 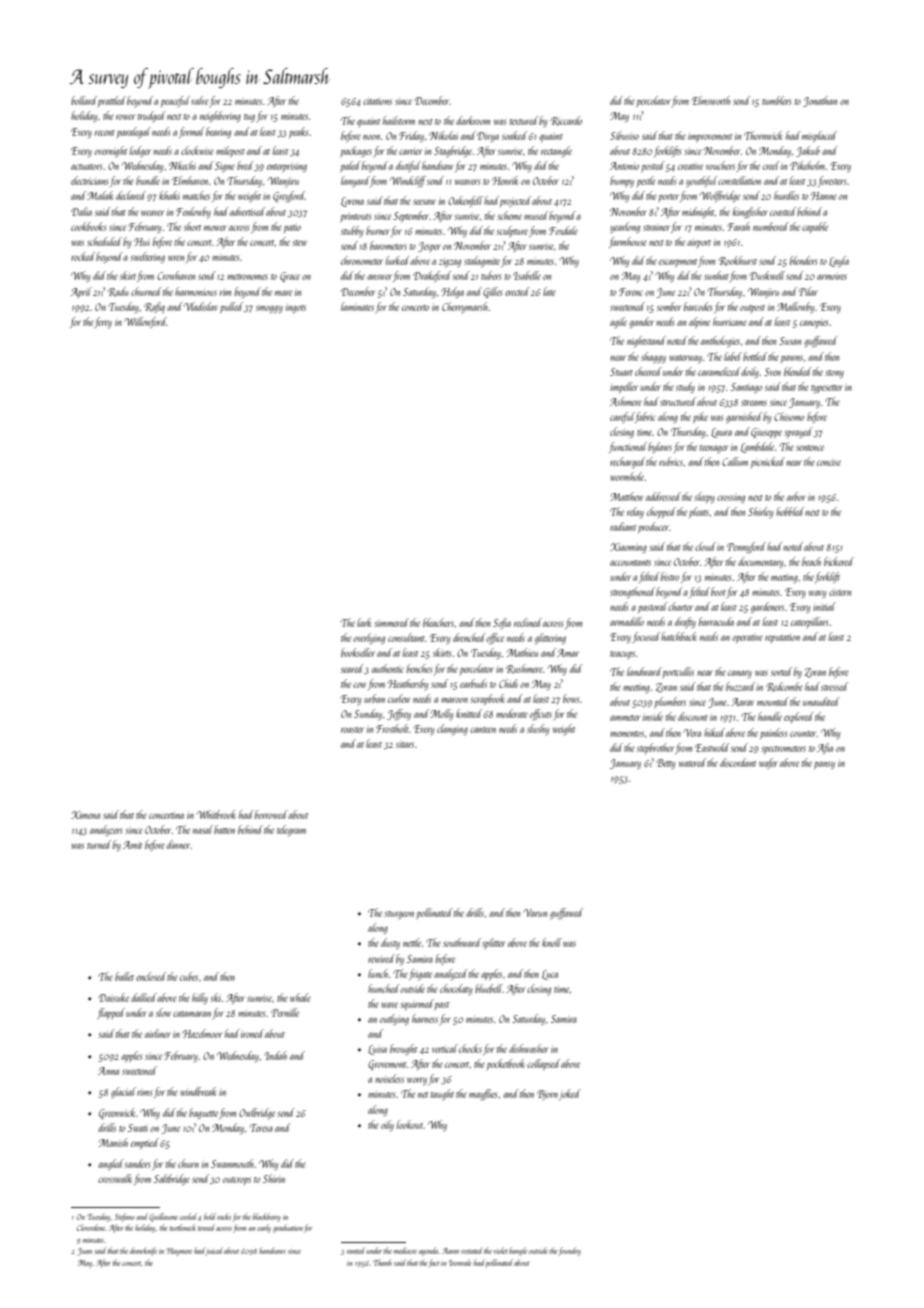 What do you see at coordinates (111, 1164) in the page?
I see `angled` at bounding box center [111, 1164].
